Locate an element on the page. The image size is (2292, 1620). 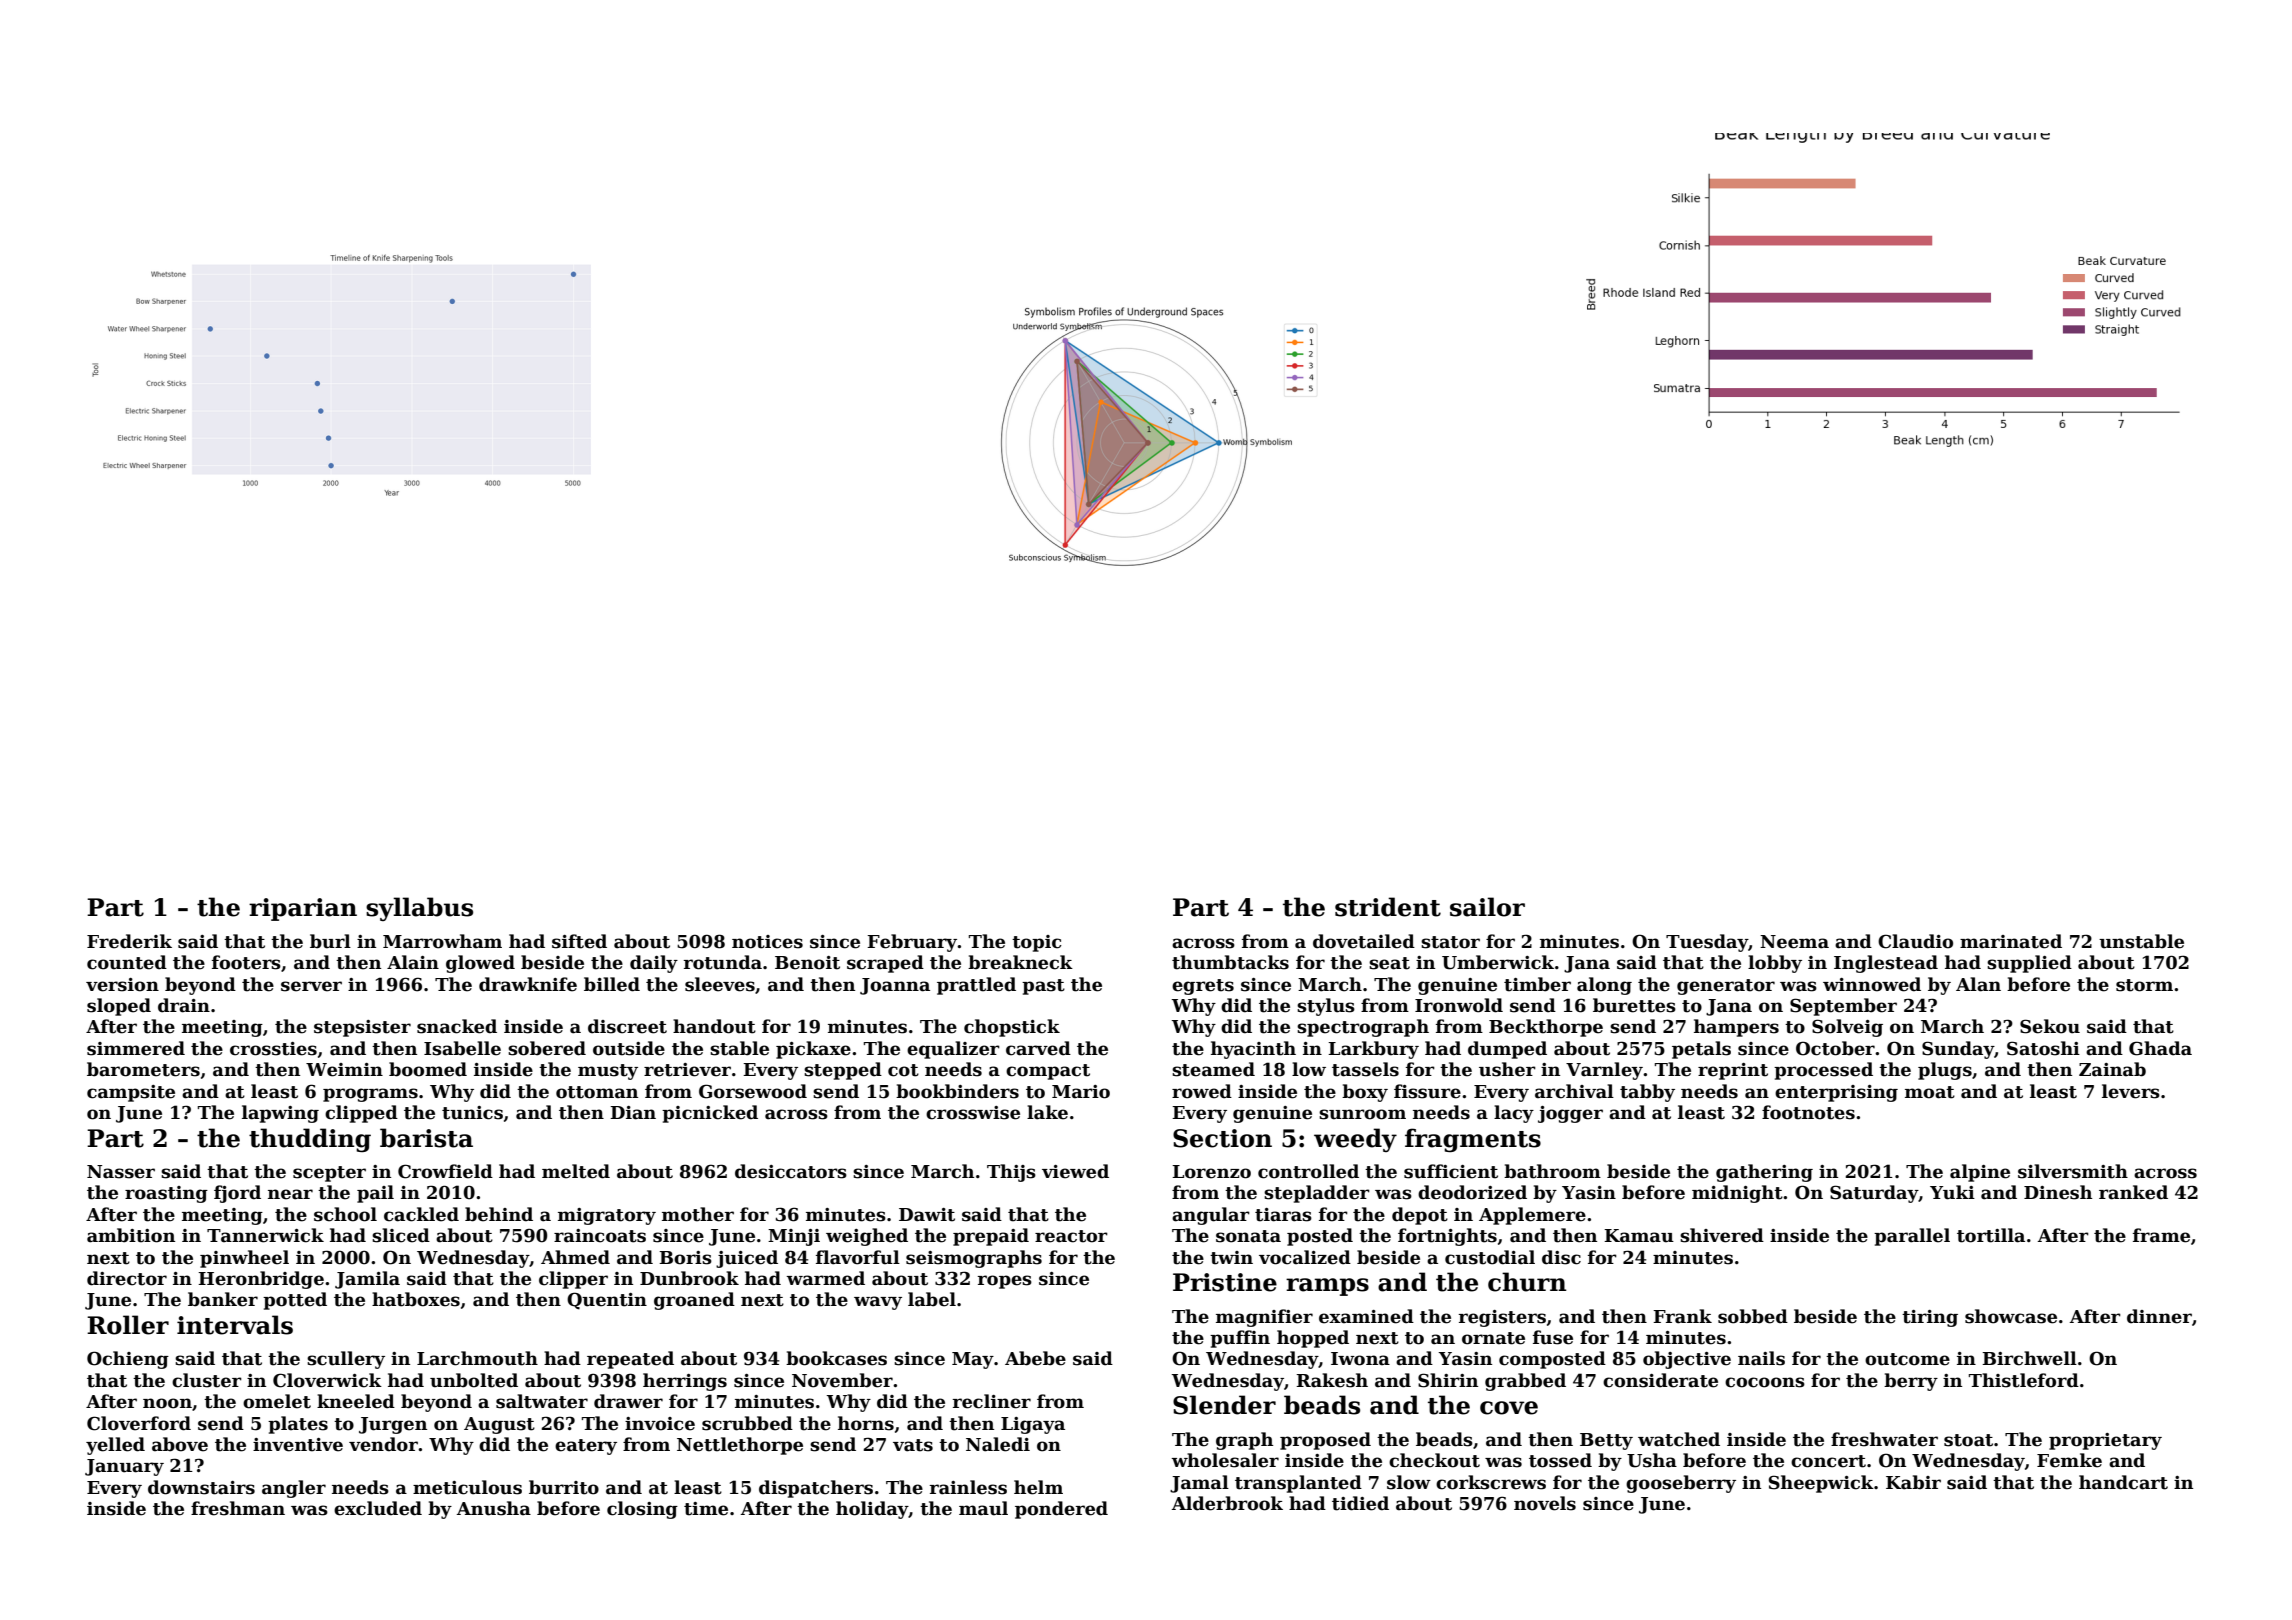
syllabus is located at coordinates (419, 909).
